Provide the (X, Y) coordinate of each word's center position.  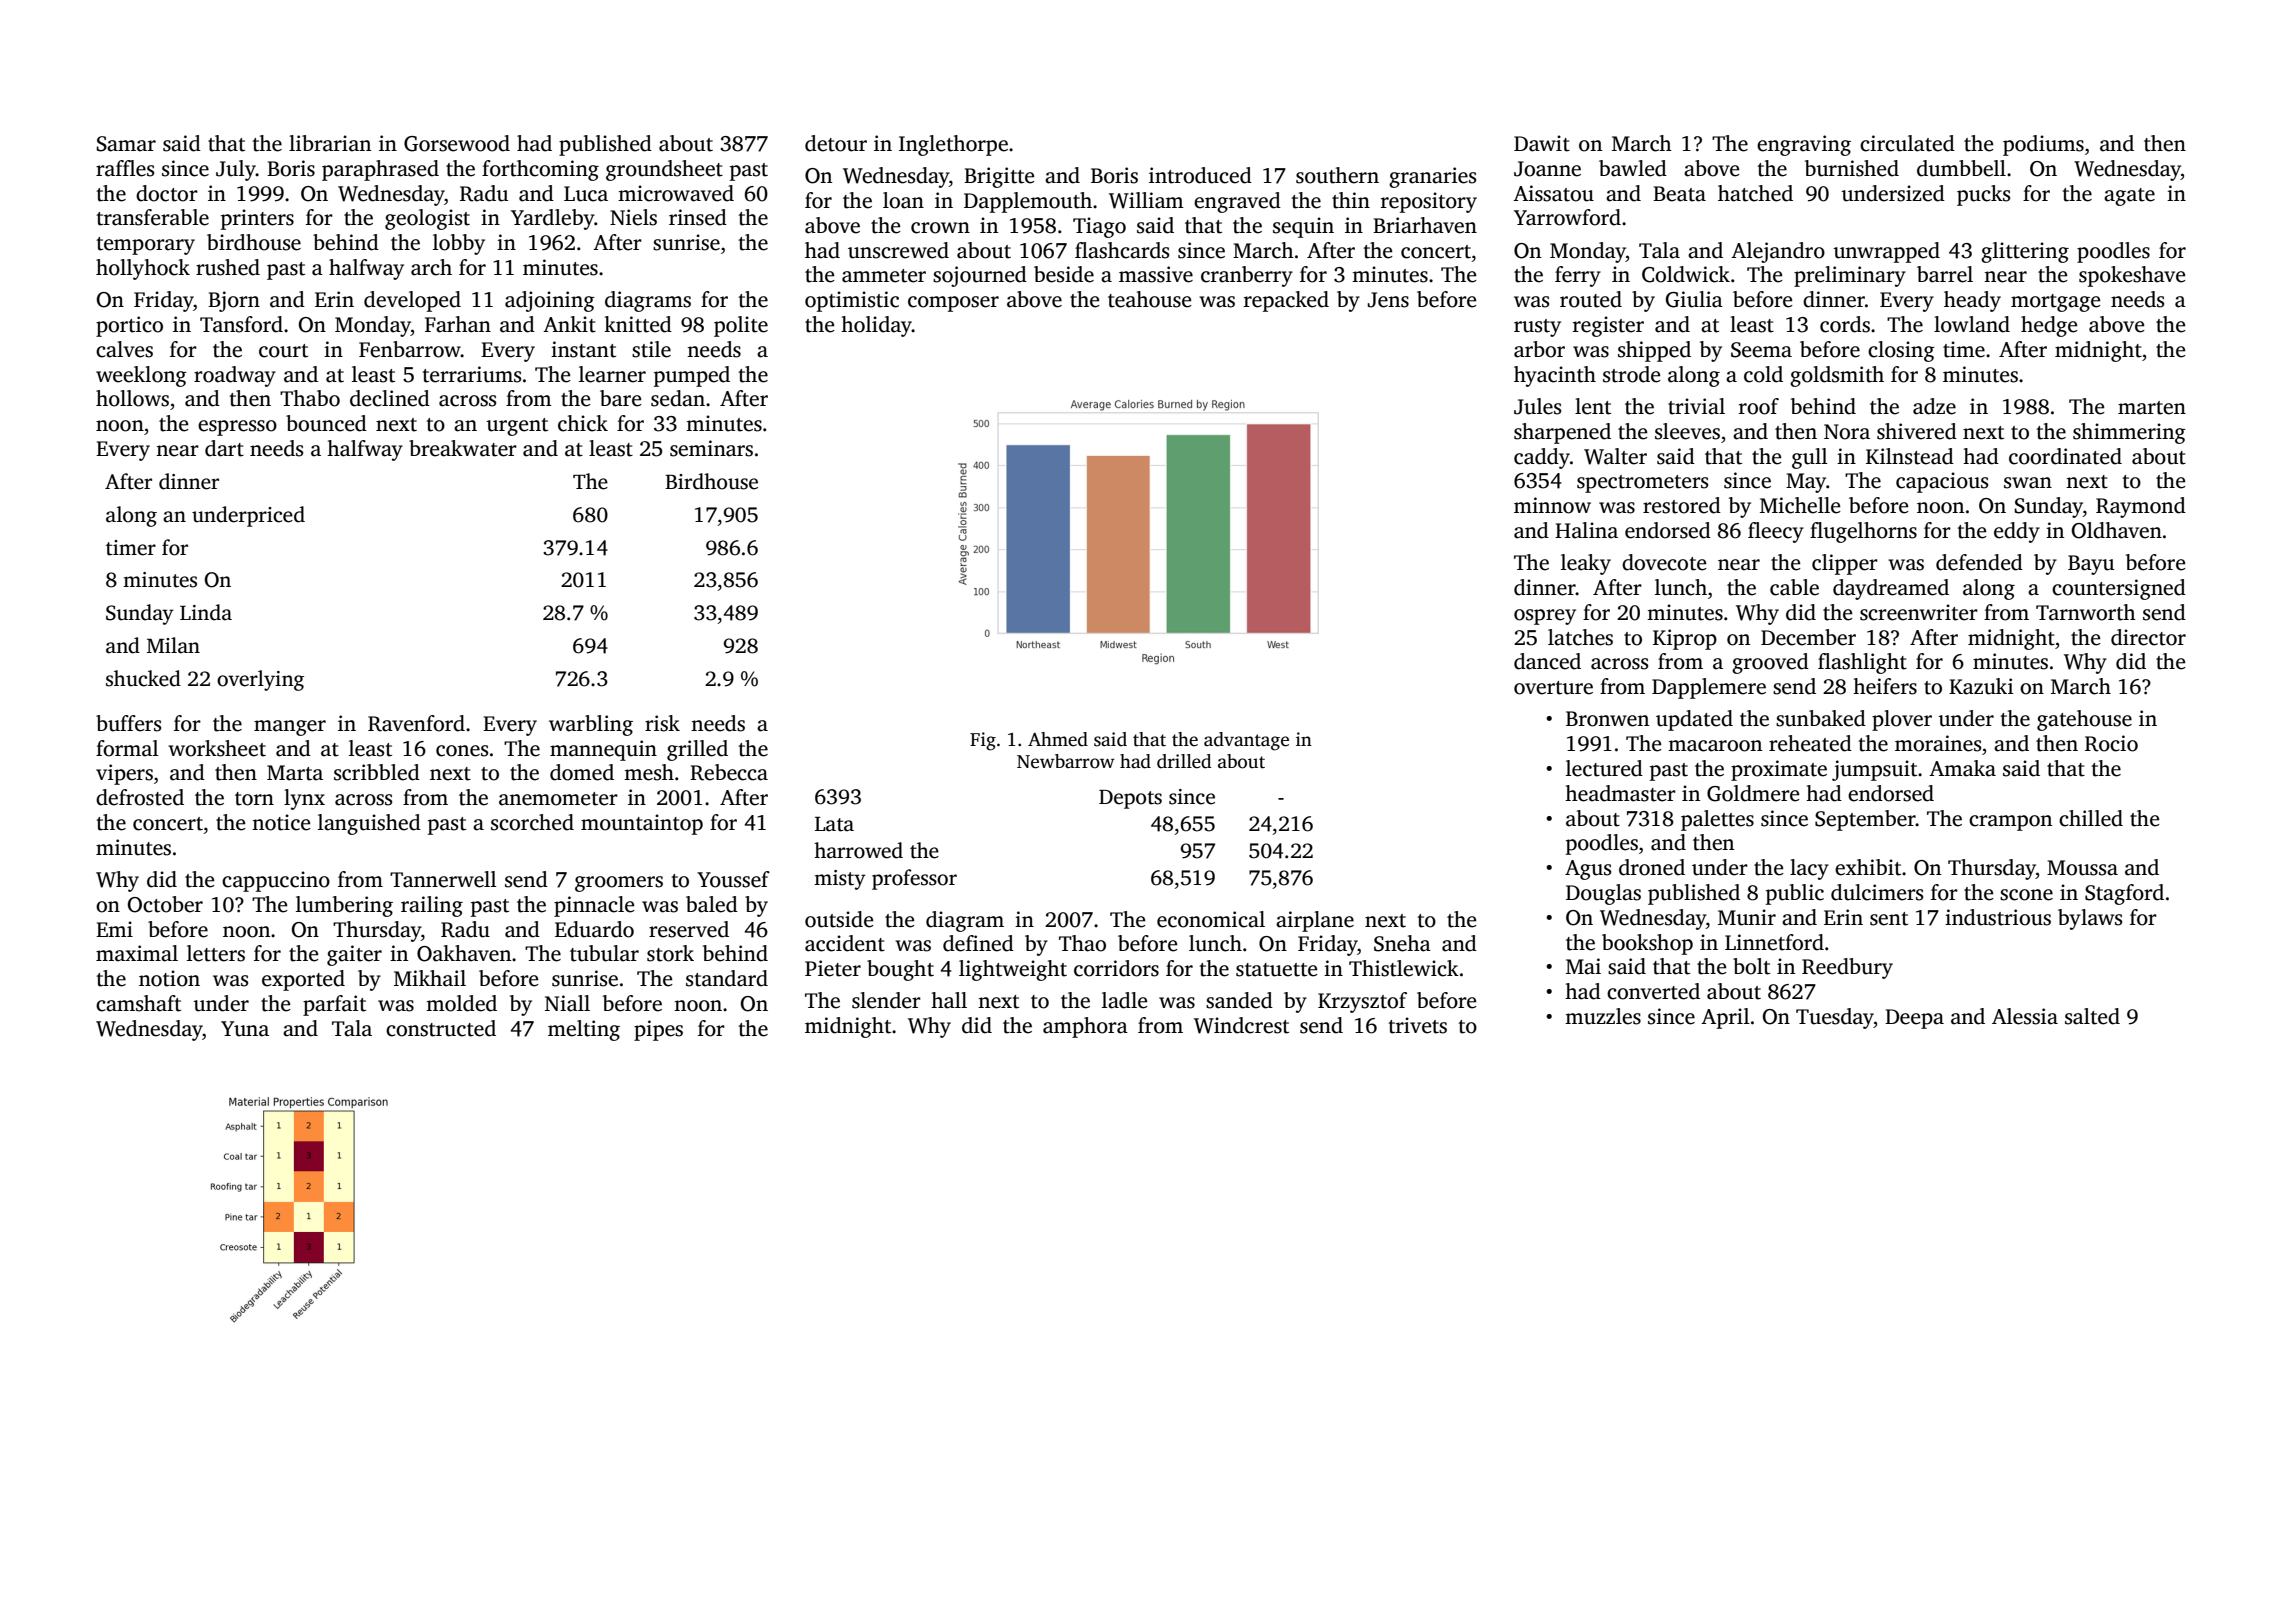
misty (840, 880)
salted (2092, 1016)
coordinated (2065, 456)
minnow (1552, 505)
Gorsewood (457, 143)
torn (254, 799)
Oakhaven (464, 953)
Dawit (1542, 143)
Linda (206, 612)
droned (1652, 867)
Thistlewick (1404, 968)
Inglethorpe (953, 145)
